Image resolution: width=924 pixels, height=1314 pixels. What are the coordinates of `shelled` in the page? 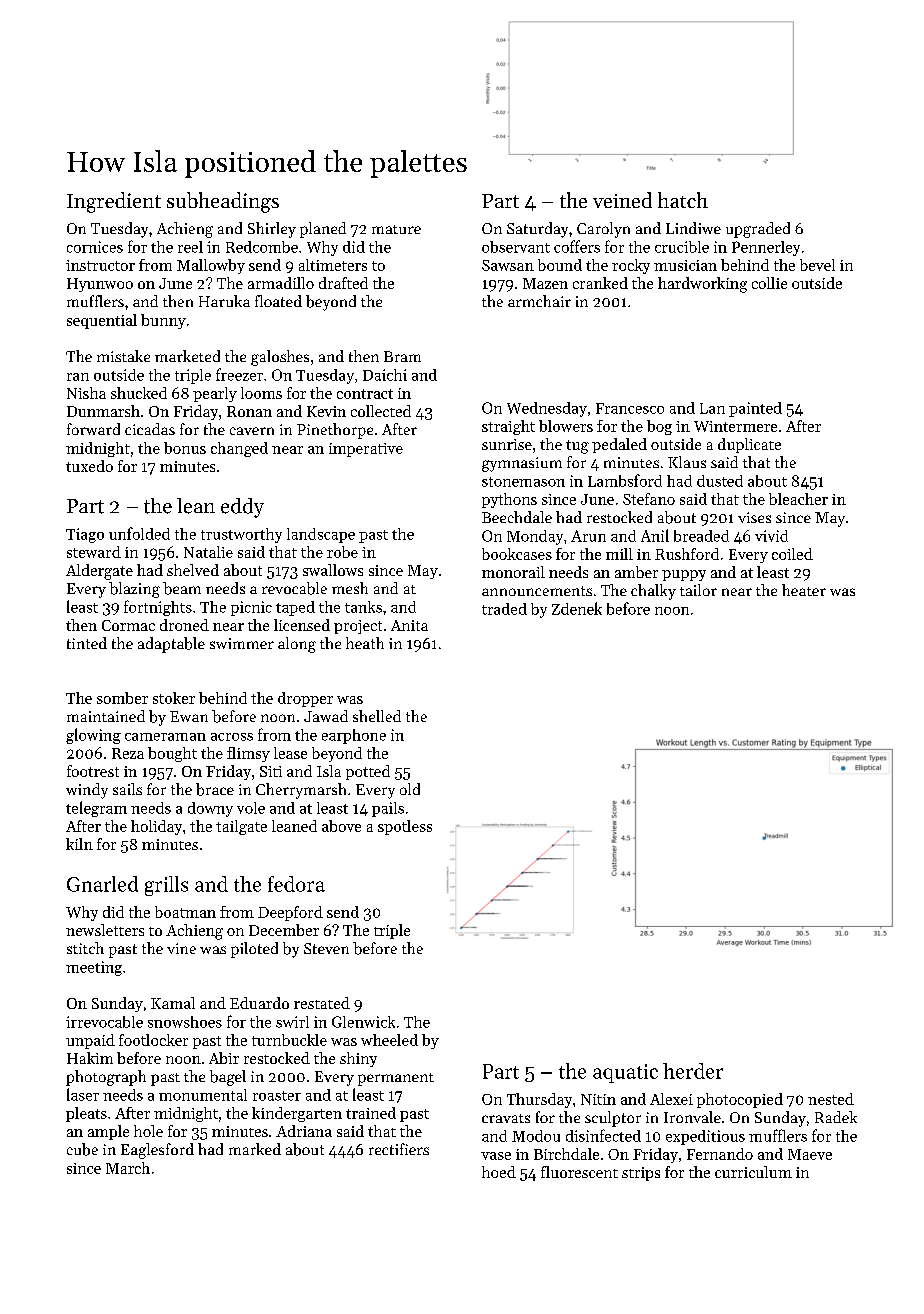 It's located at (377, 716).
